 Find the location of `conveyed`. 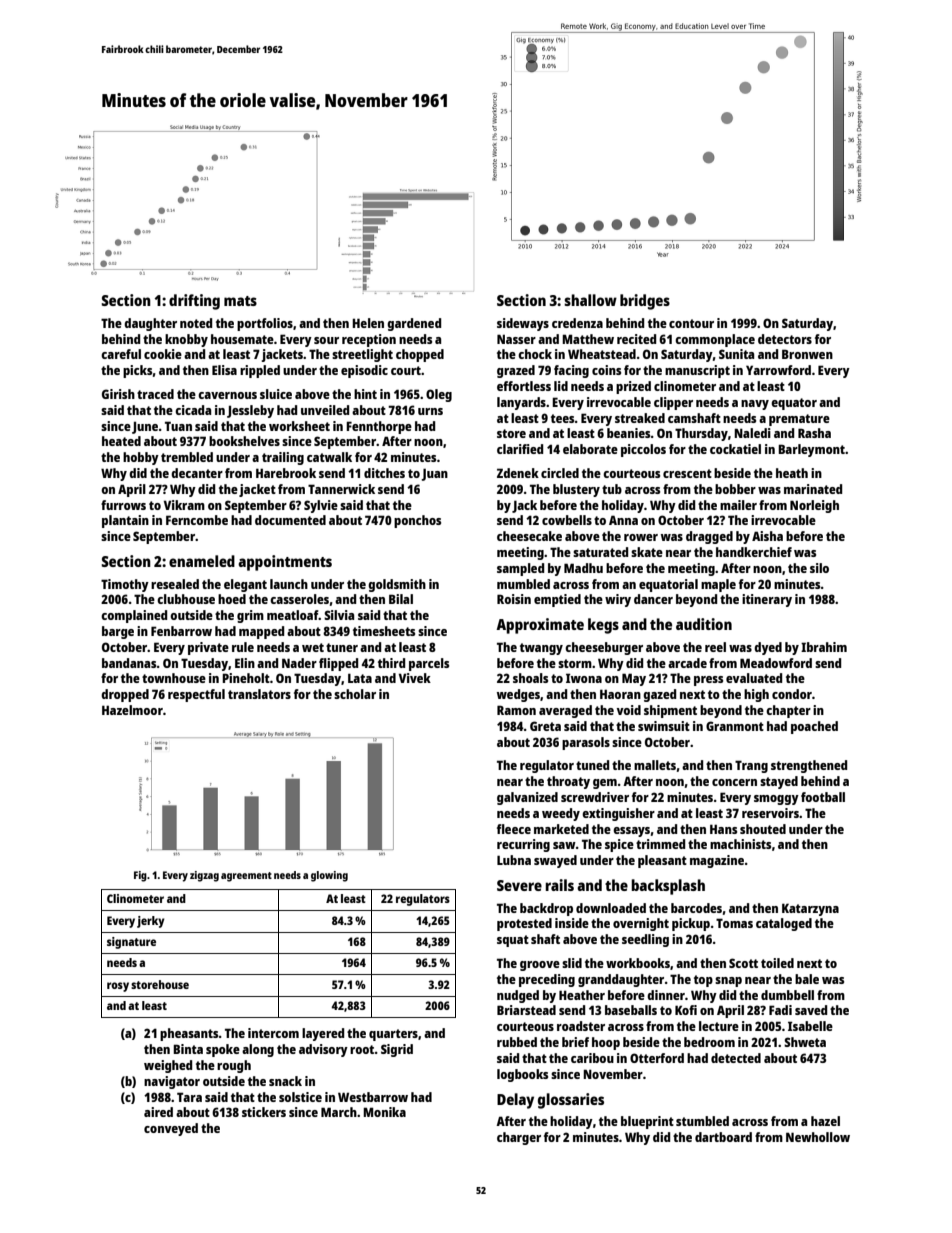

conveyed is located at coordinates (171, 1129).
